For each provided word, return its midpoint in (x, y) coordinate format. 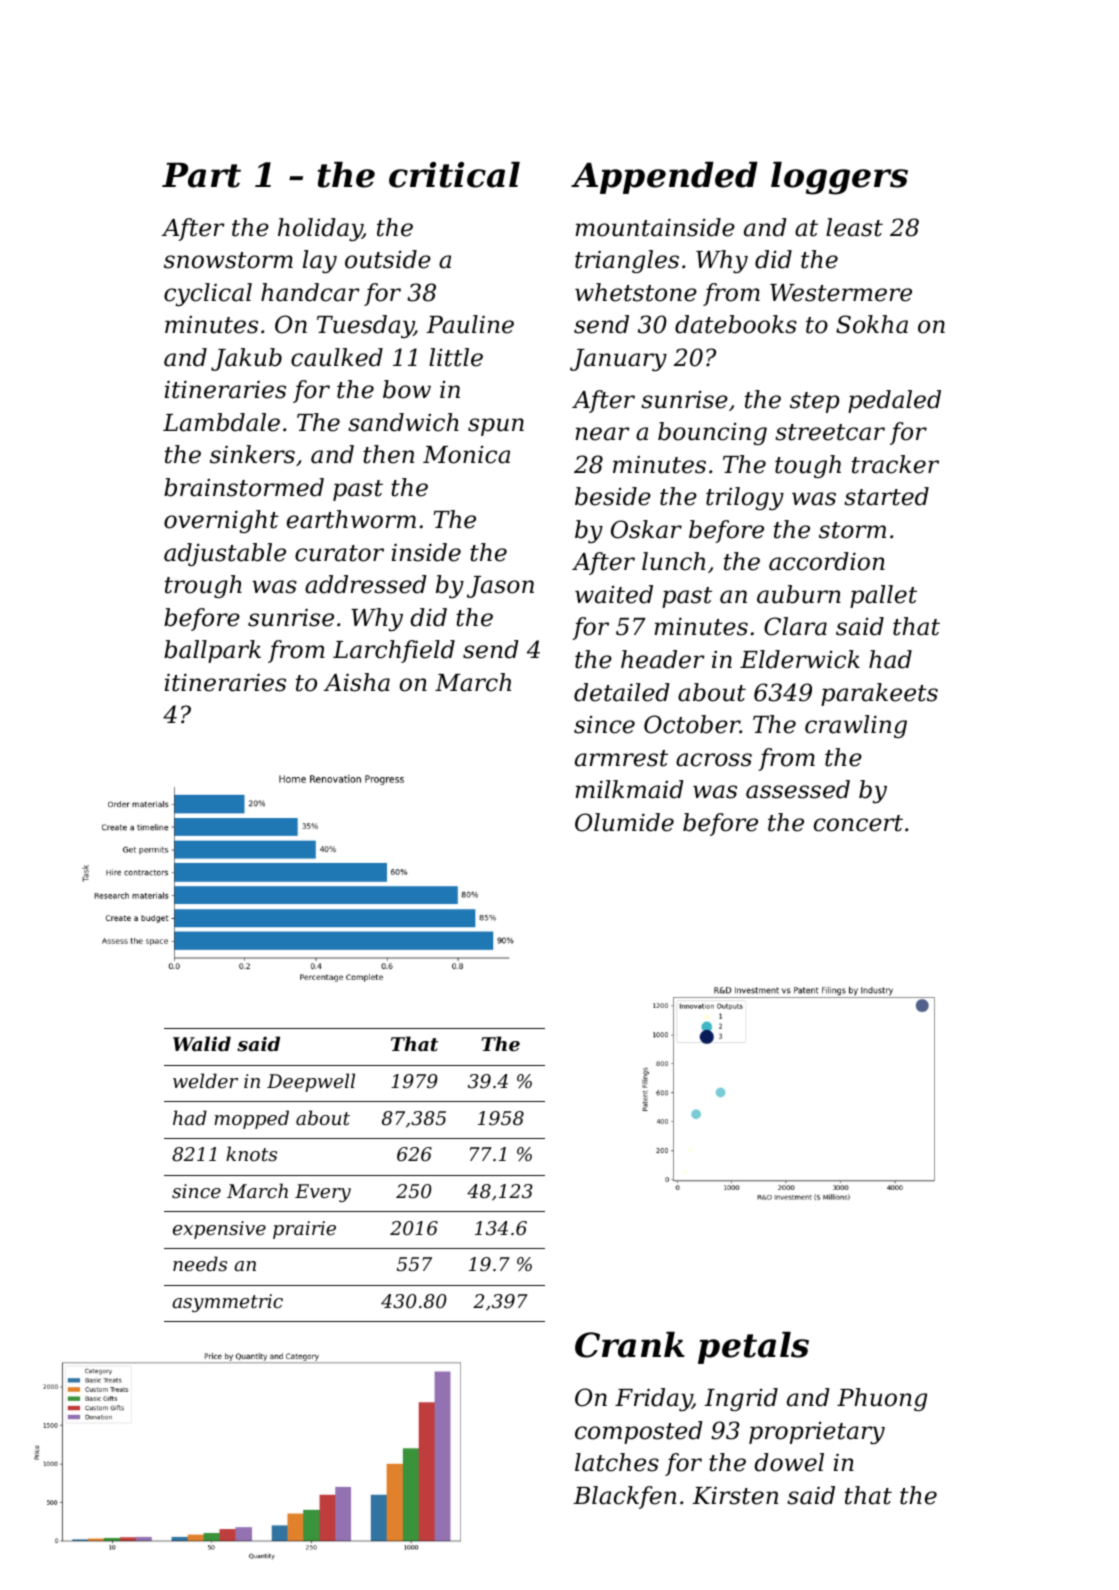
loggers (839, 178)
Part (201, 175)
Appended (664, 178)
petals (753, 1348)
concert (858, 823)
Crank (630, 1345)
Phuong (882, 1399)
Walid (202, 1043)
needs (200, 1263)
